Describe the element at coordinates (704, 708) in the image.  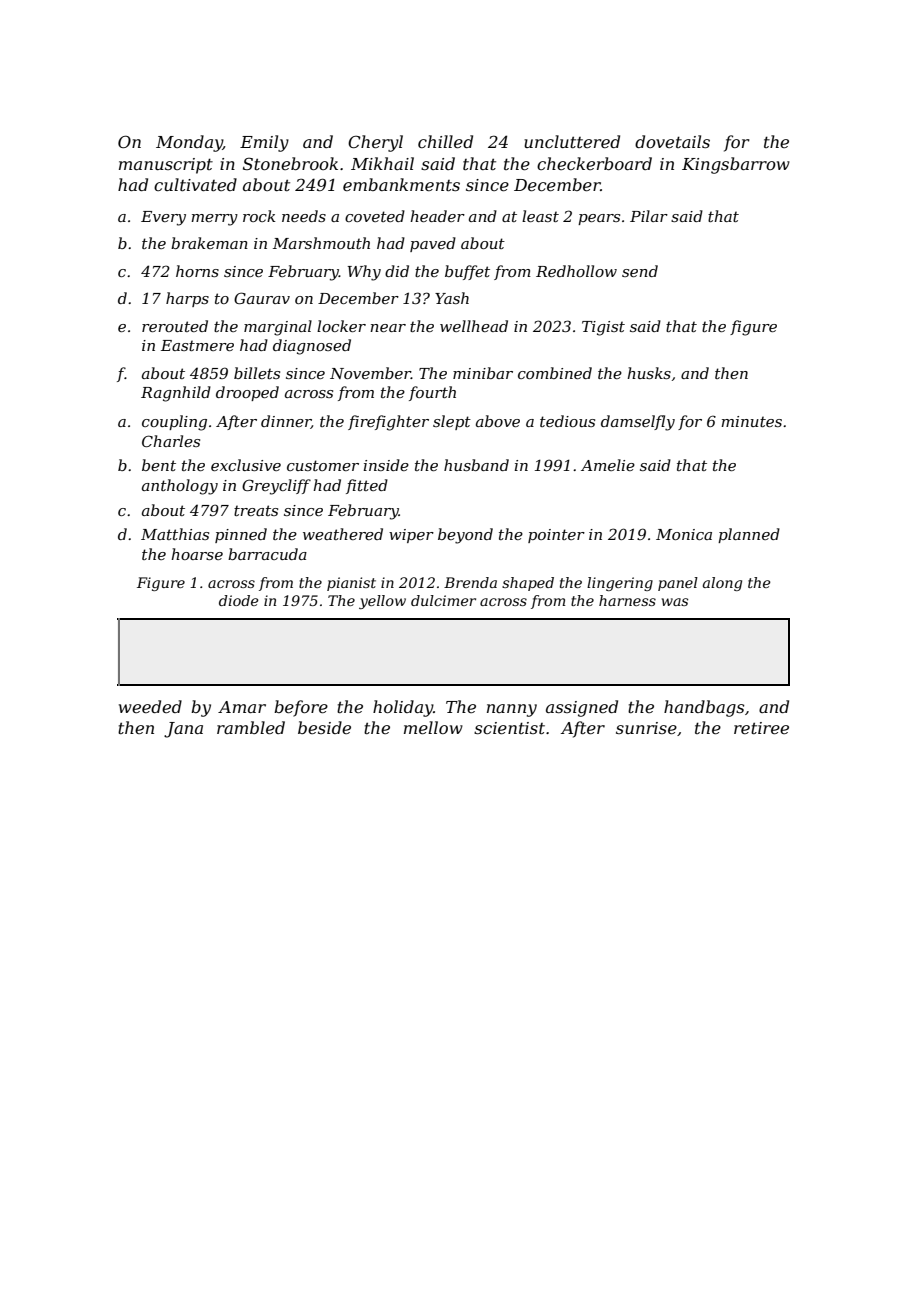
I see `handbags` at that location.
